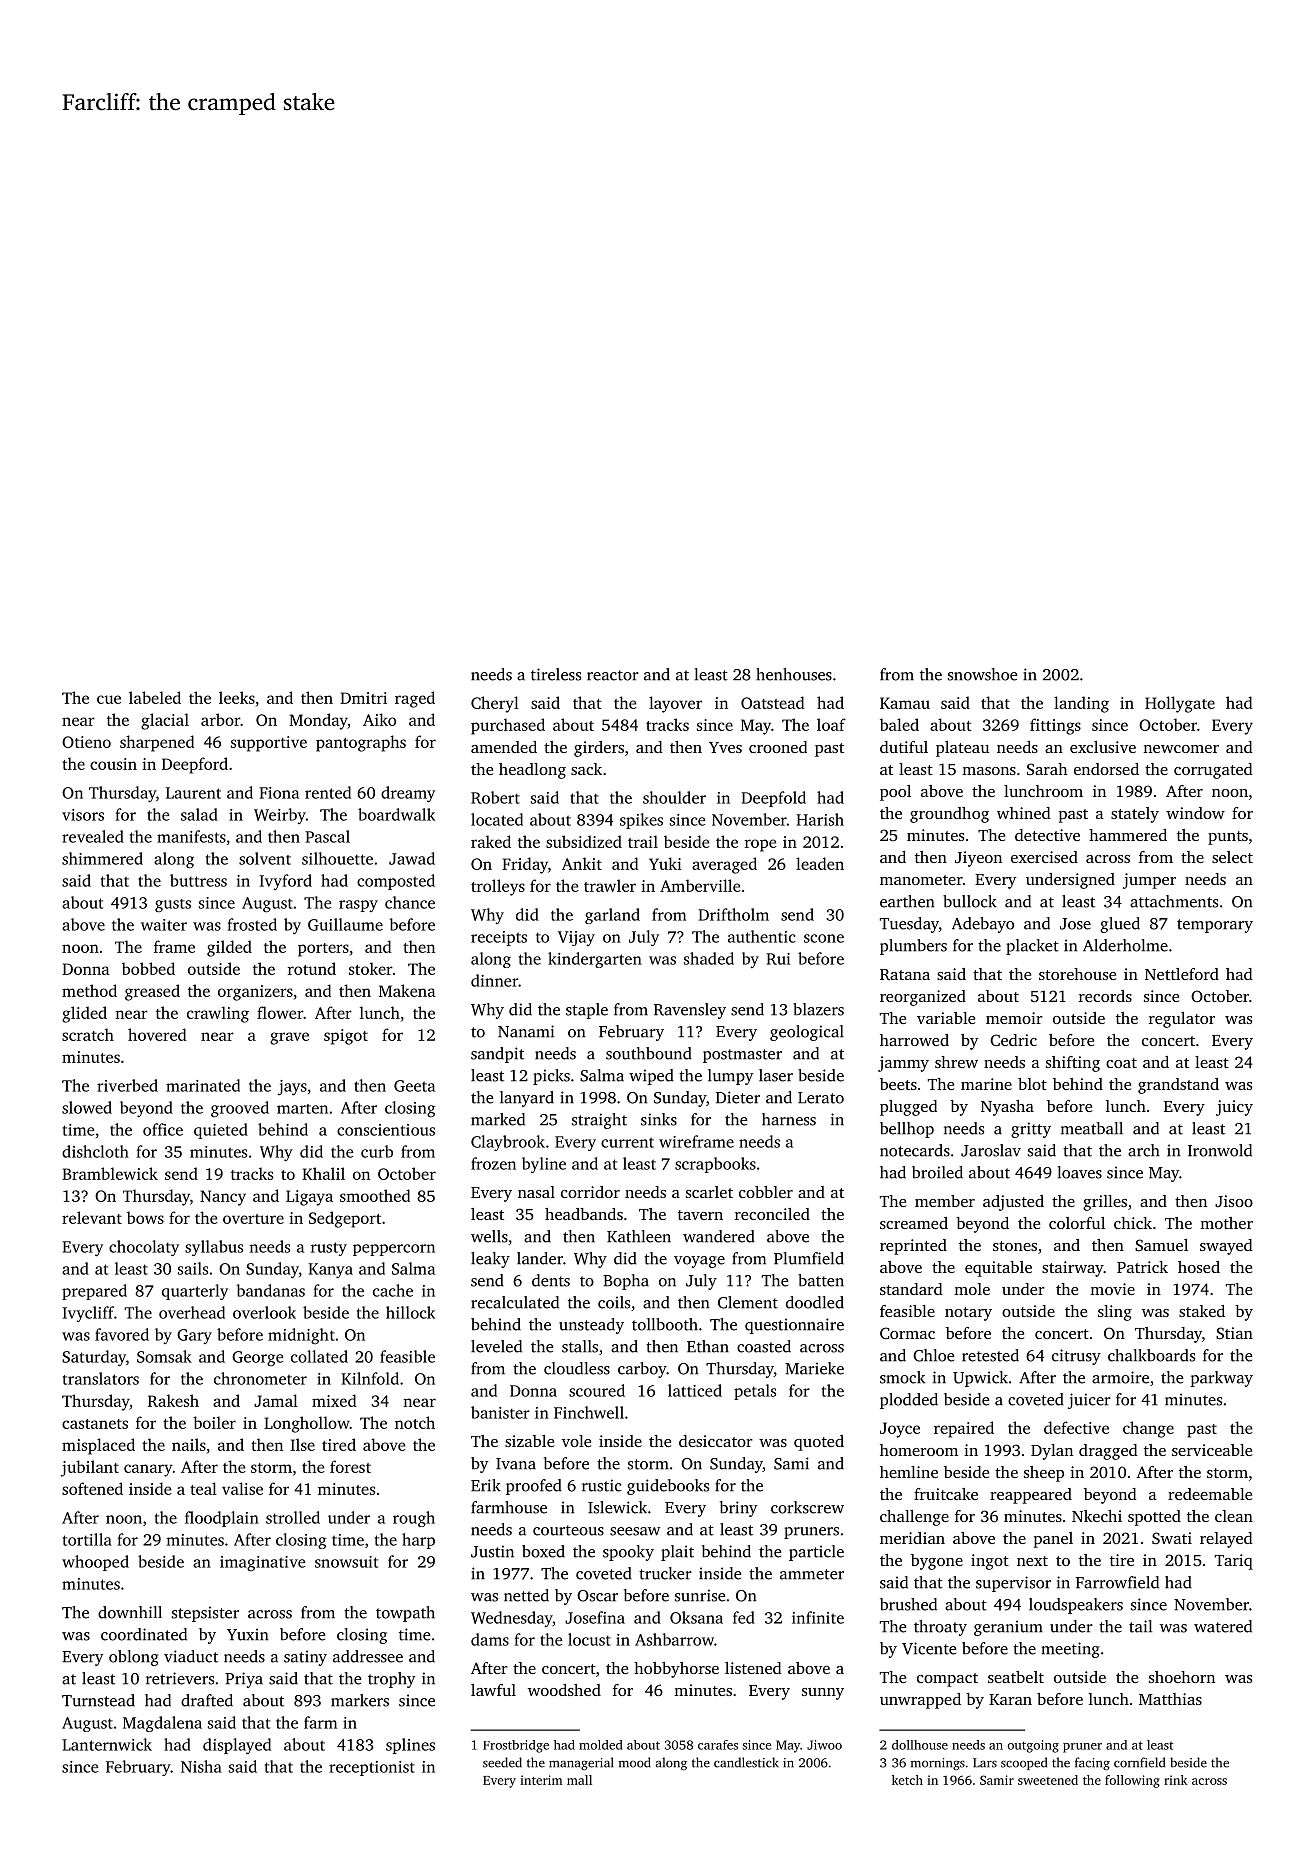 This document has height=1860, width=1315. Describe the element at coordinates (98, 1700) in the document. I see `Turnstead` at that location.
